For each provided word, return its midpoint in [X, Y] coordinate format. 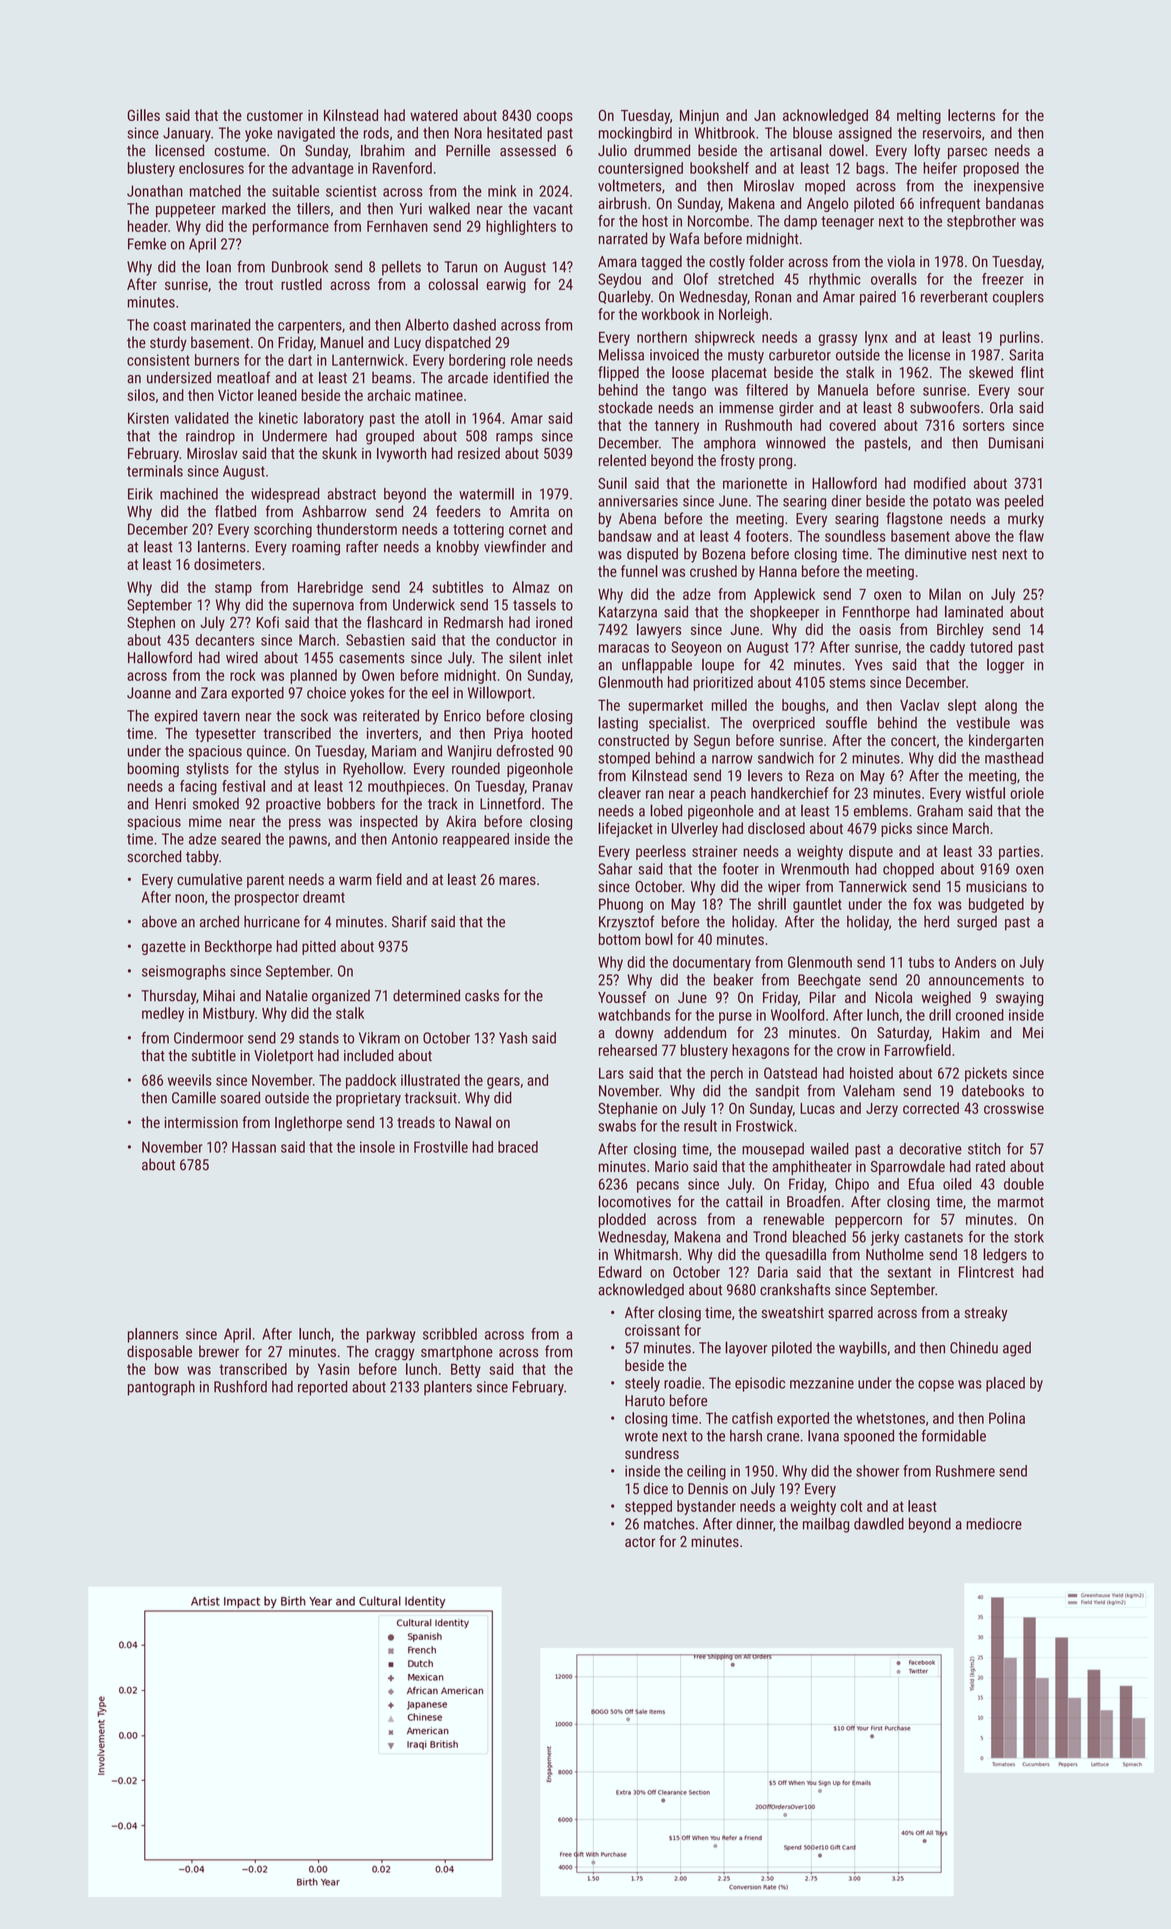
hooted [552, 733]
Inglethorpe [308, 1123]
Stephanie [627, 1109]
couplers [1018, 297]
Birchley [960, 630]
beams [391, 377]
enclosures [211, 168]
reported [322, 1388]
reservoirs [952, 133]
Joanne [149, 693]
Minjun [699, 117]
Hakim [961, 1032]
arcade [468, 377]
